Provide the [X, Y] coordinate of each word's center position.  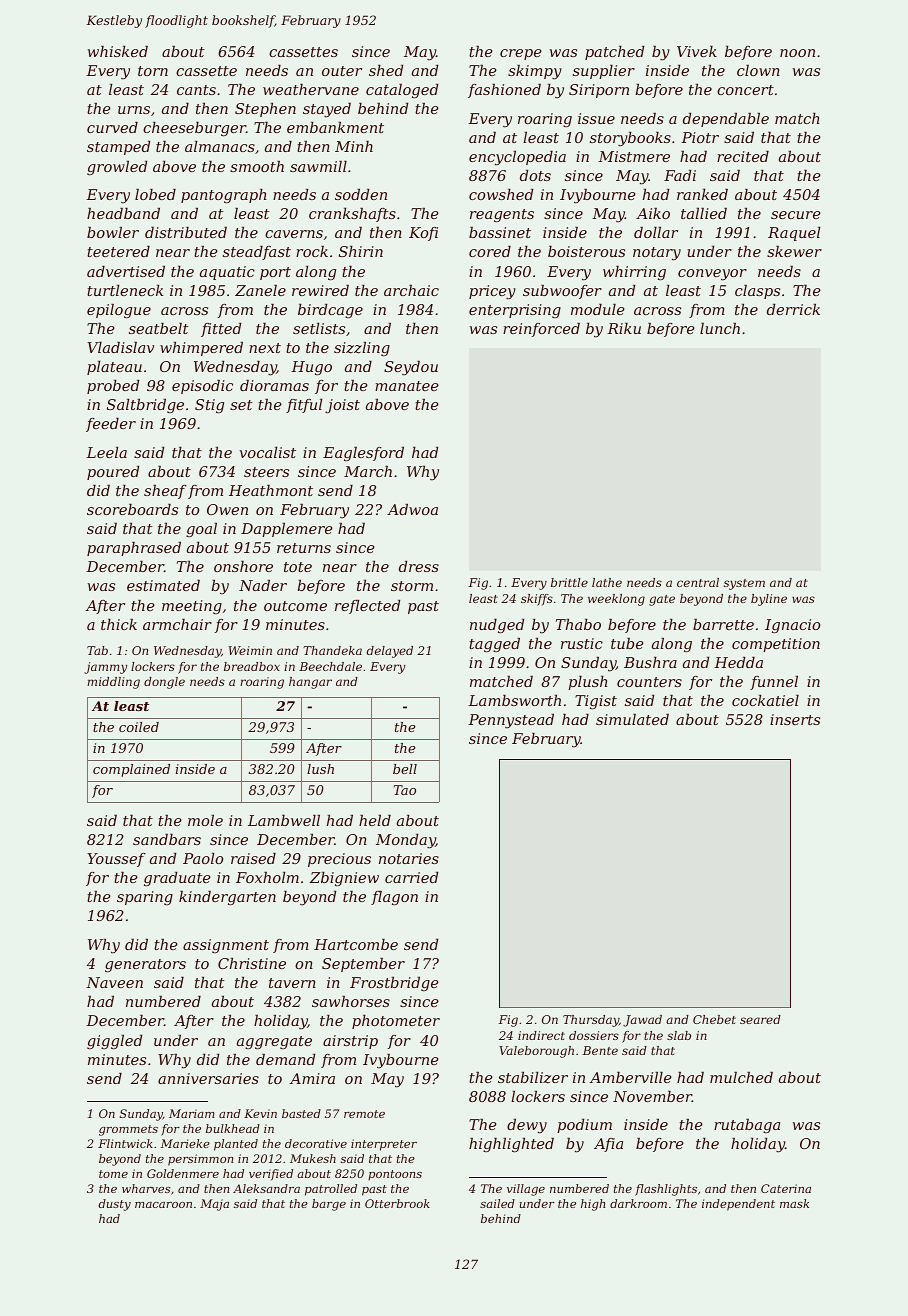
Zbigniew [344, 879]
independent [738, 1205]
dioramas [274, 385]
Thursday [591, 1021]
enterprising [515, 311]
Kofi [423, 234]
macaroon [163, 1205]
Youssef [116, 860]
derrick [793, 309]
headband [123, 213]
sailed [497, 1203]
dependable [726, 120]
